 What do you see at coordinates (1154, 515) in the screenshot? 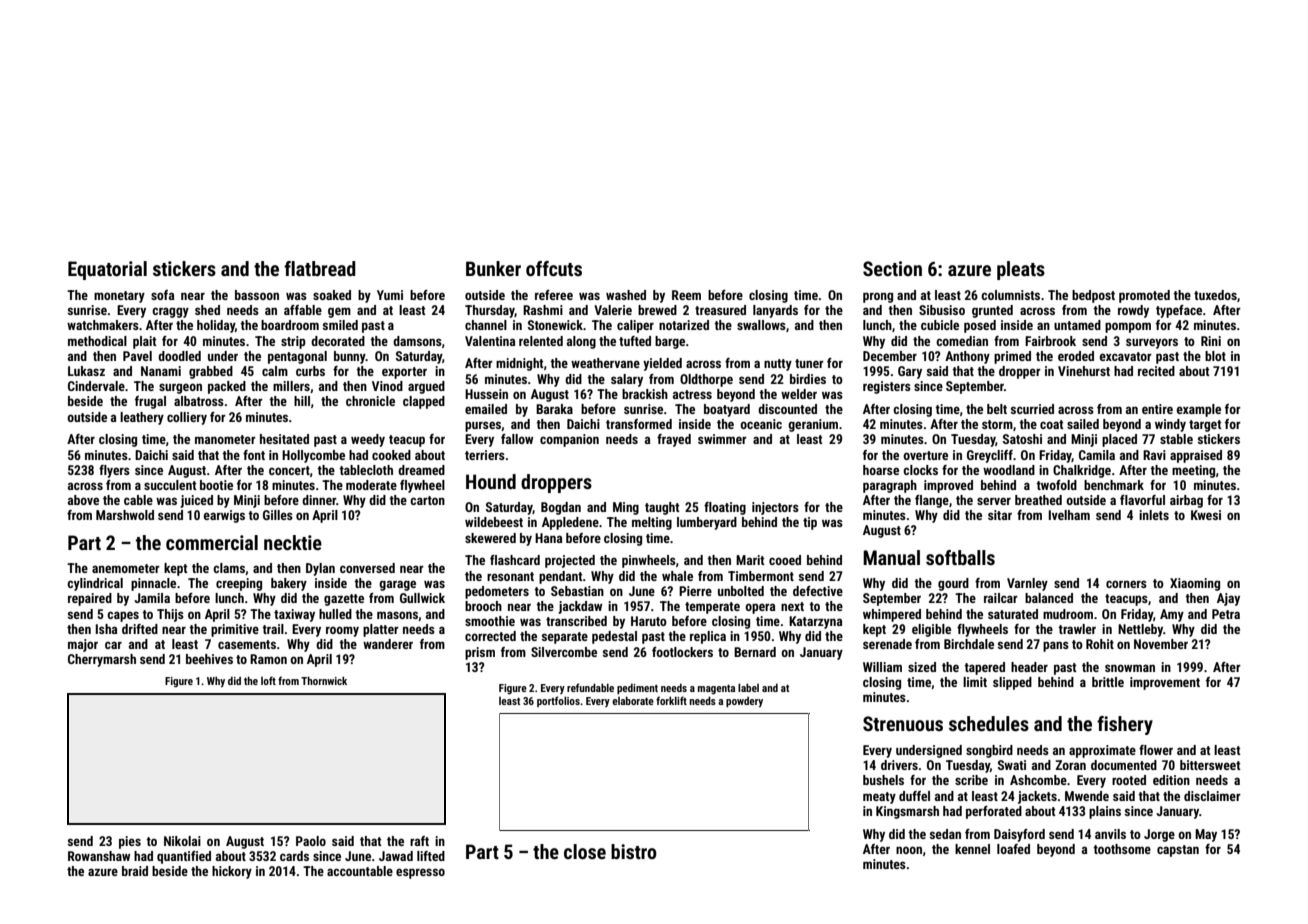
I see `inlets` at bounding box center [1154, 515].
